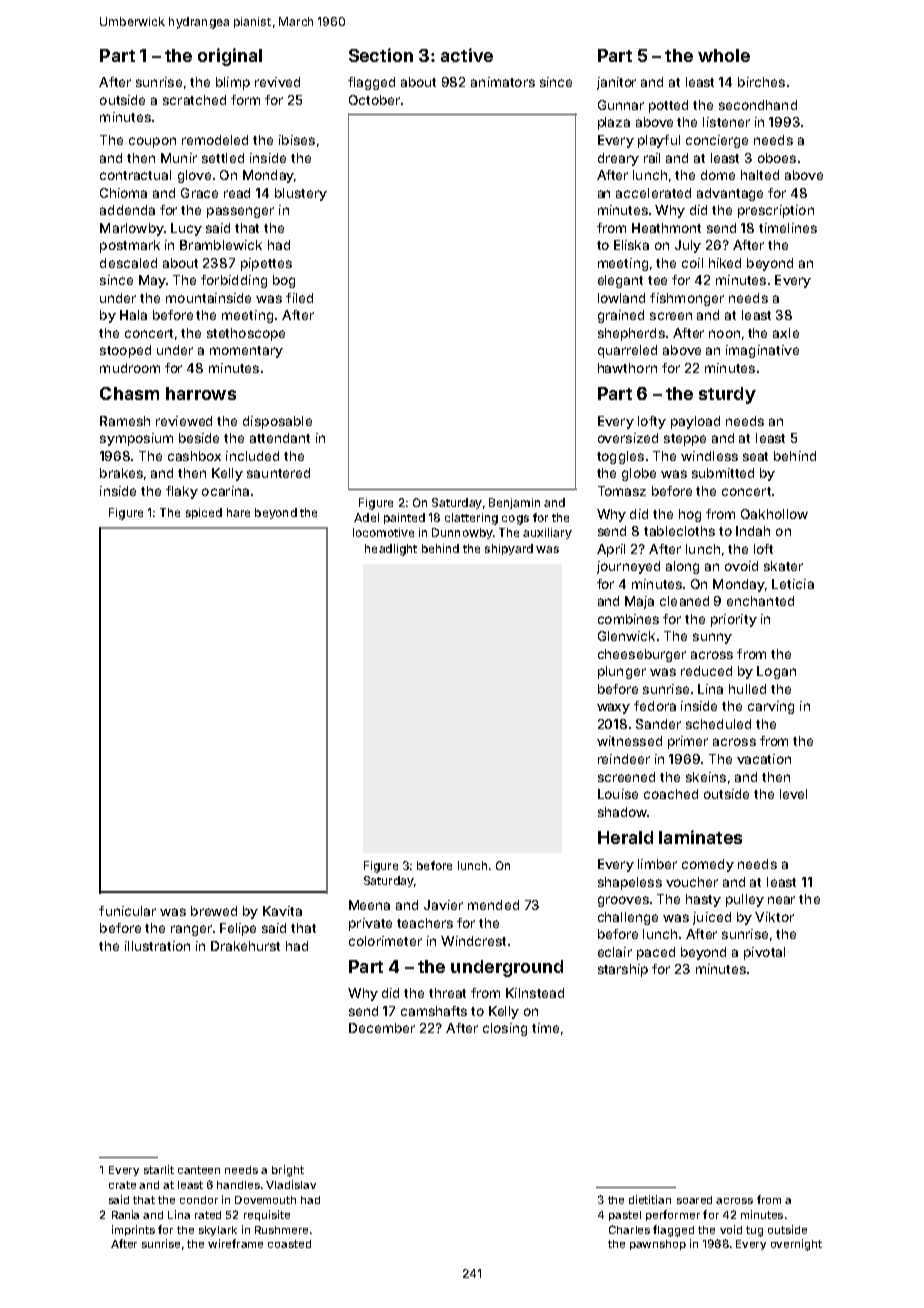  I want to click on mended, so click(493, 905).
